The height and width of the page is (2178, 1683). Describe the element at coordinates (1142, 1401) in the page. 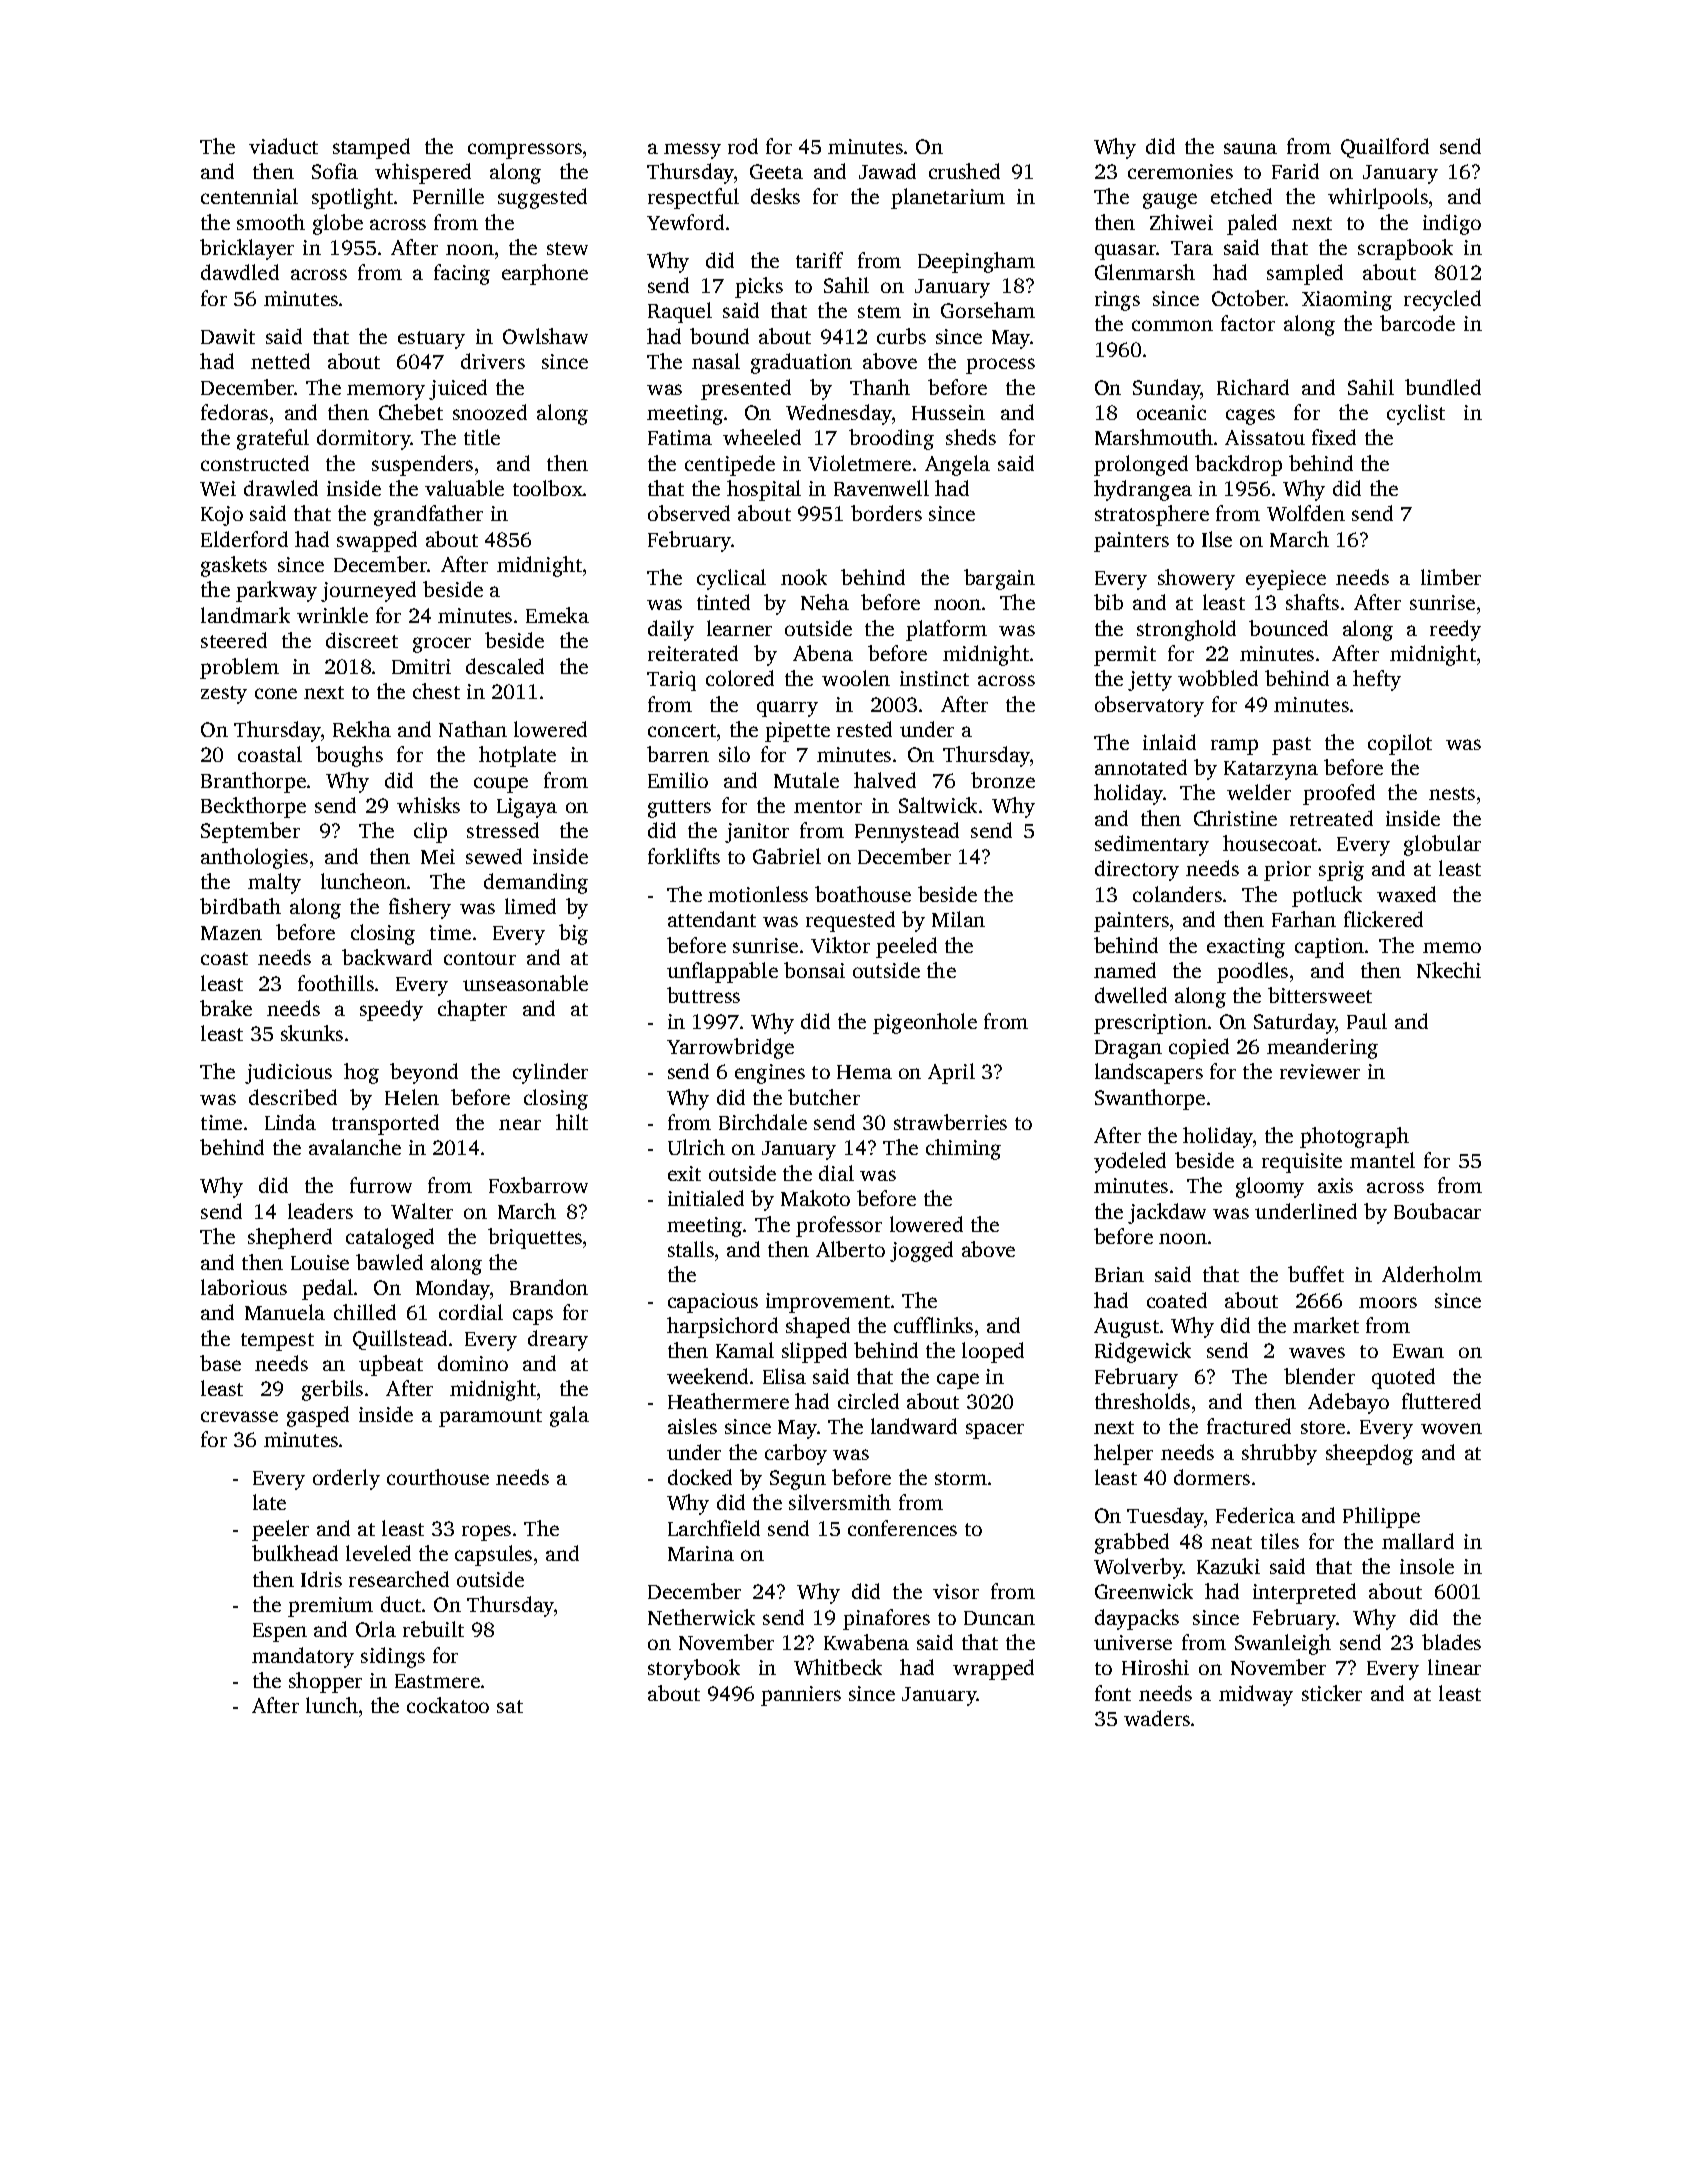

I see `thresholds` at that location.
